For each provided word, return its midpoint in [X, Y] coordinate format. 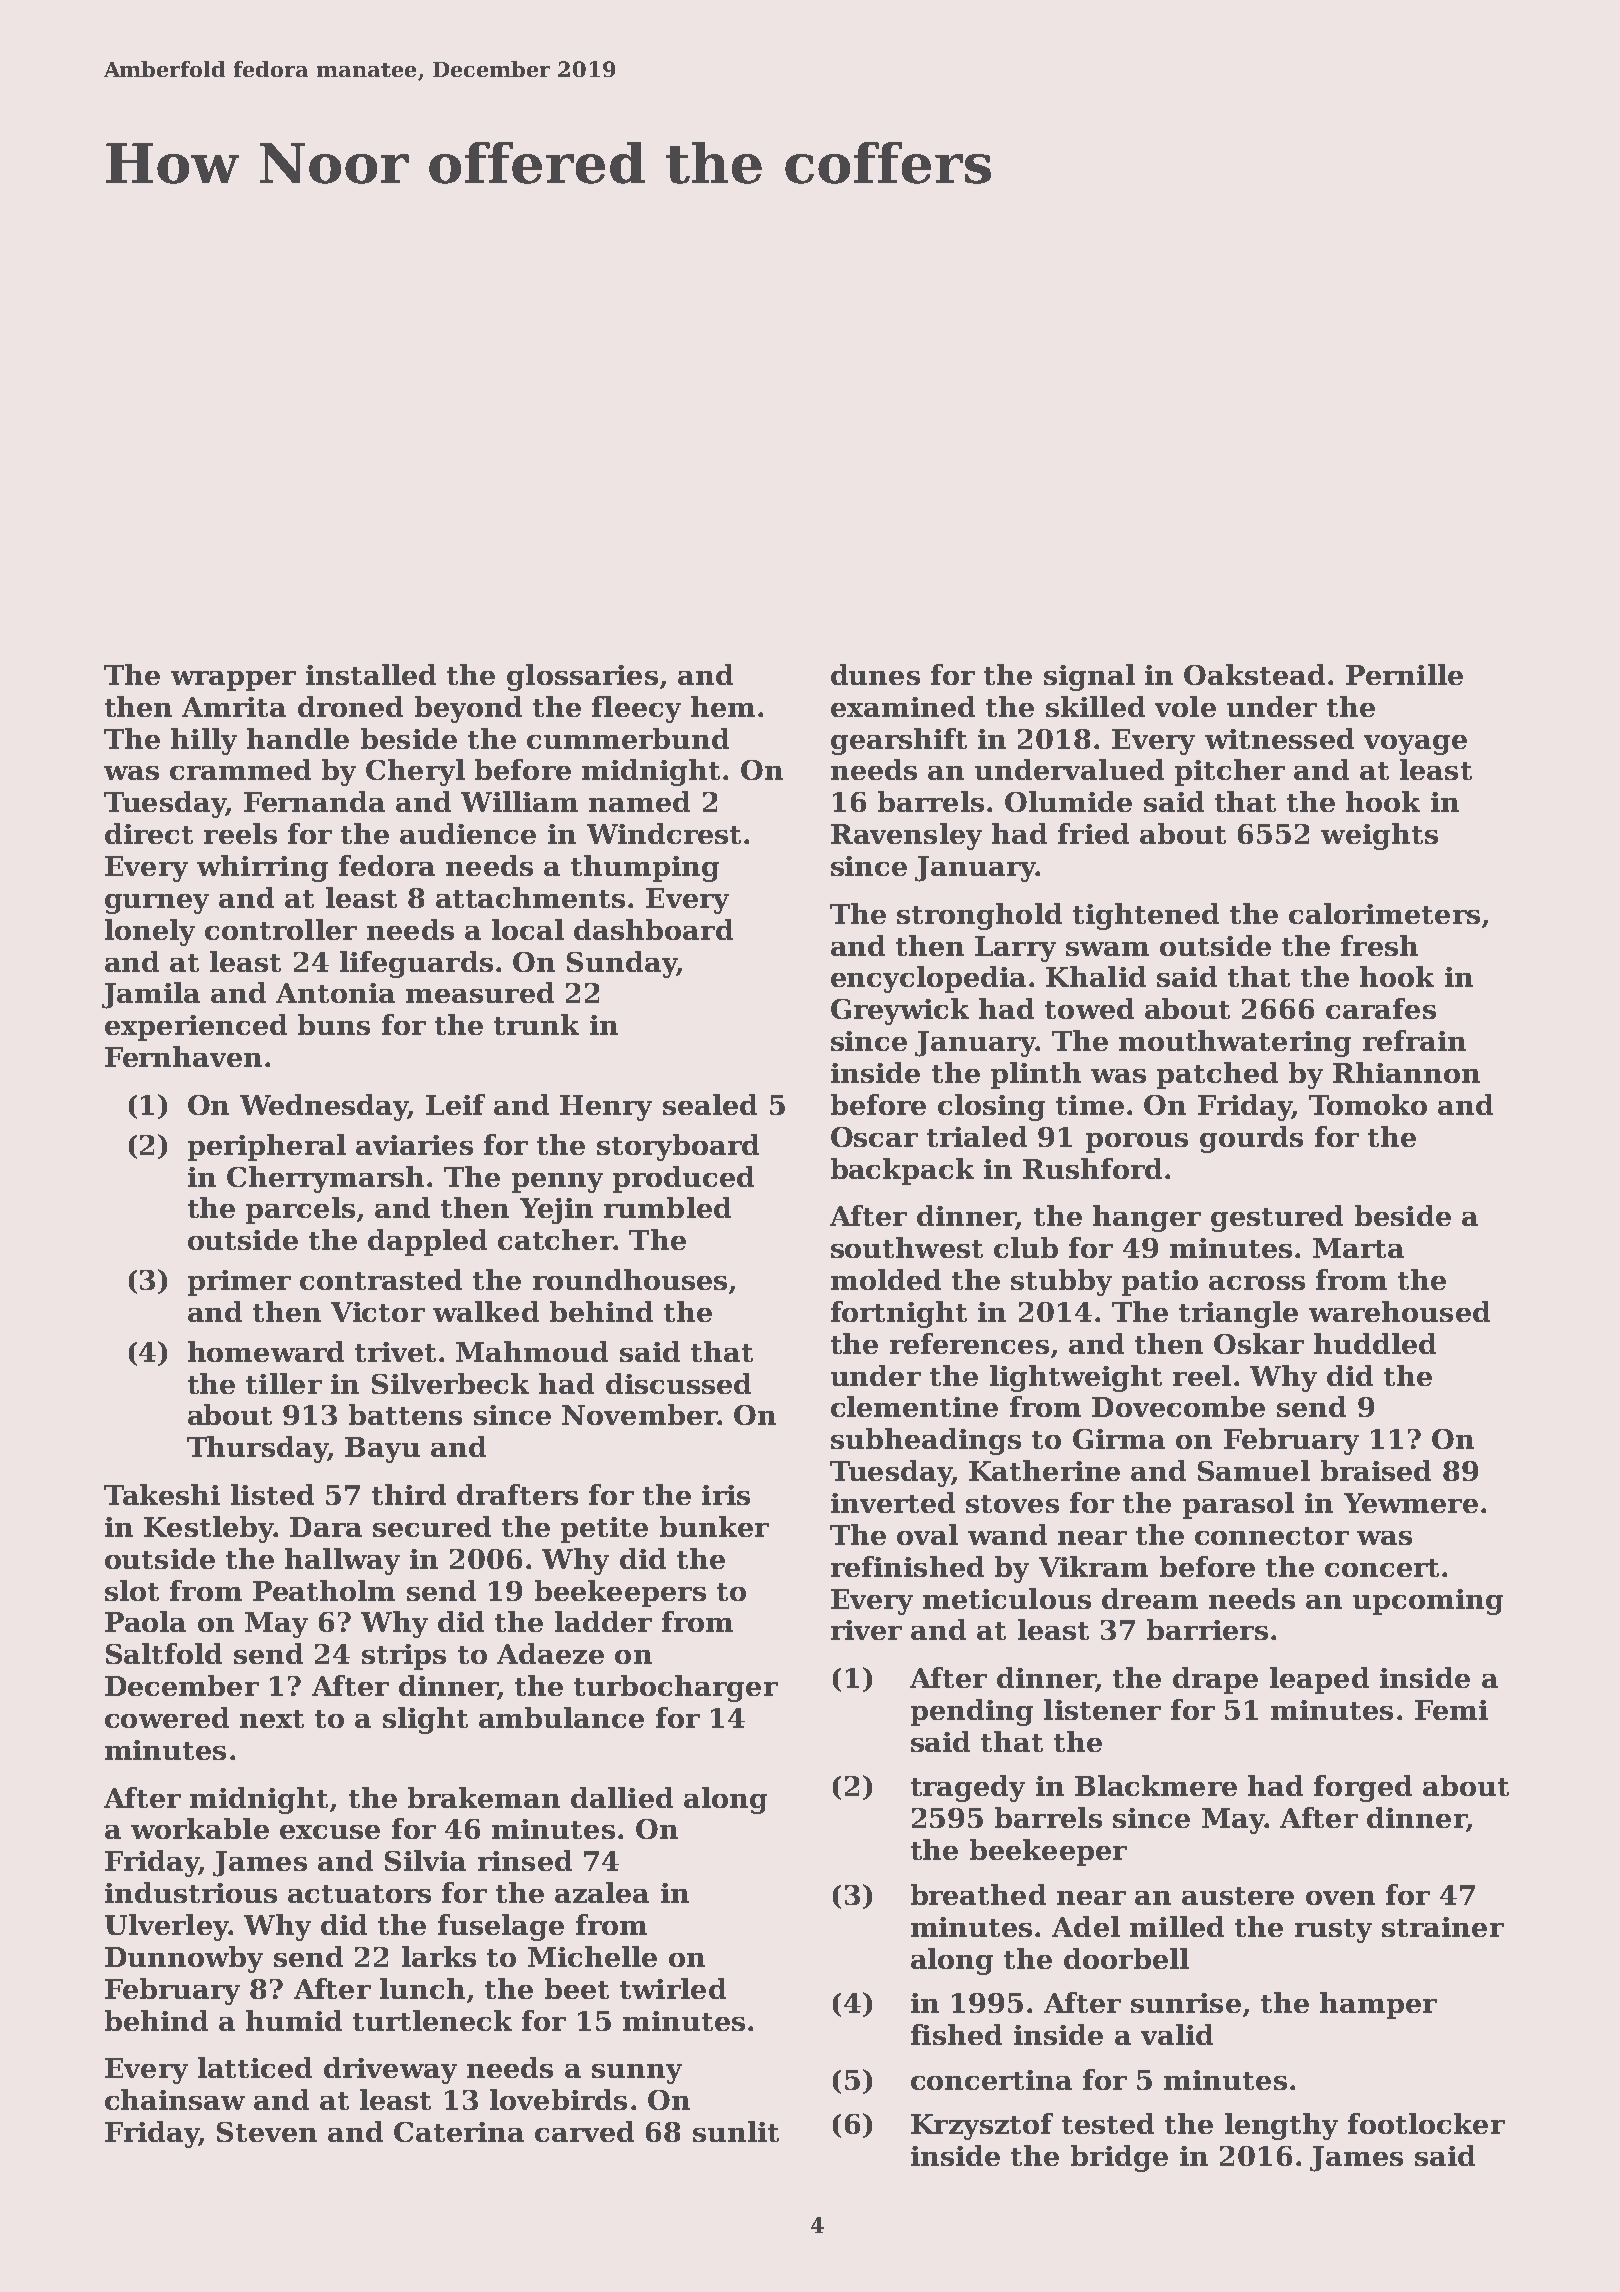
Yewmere [1411, 1503]
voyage [1415, 745]
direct [149, 833]
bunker [714, 1526]
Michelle [592, 1956]
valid [1177, 2034]
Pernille [1404, 674]
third [409, 1494]
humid [294, 2020]
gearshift [899, 741]
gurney [157, 904]
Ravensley [906, 836]
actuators [359, 1894]
